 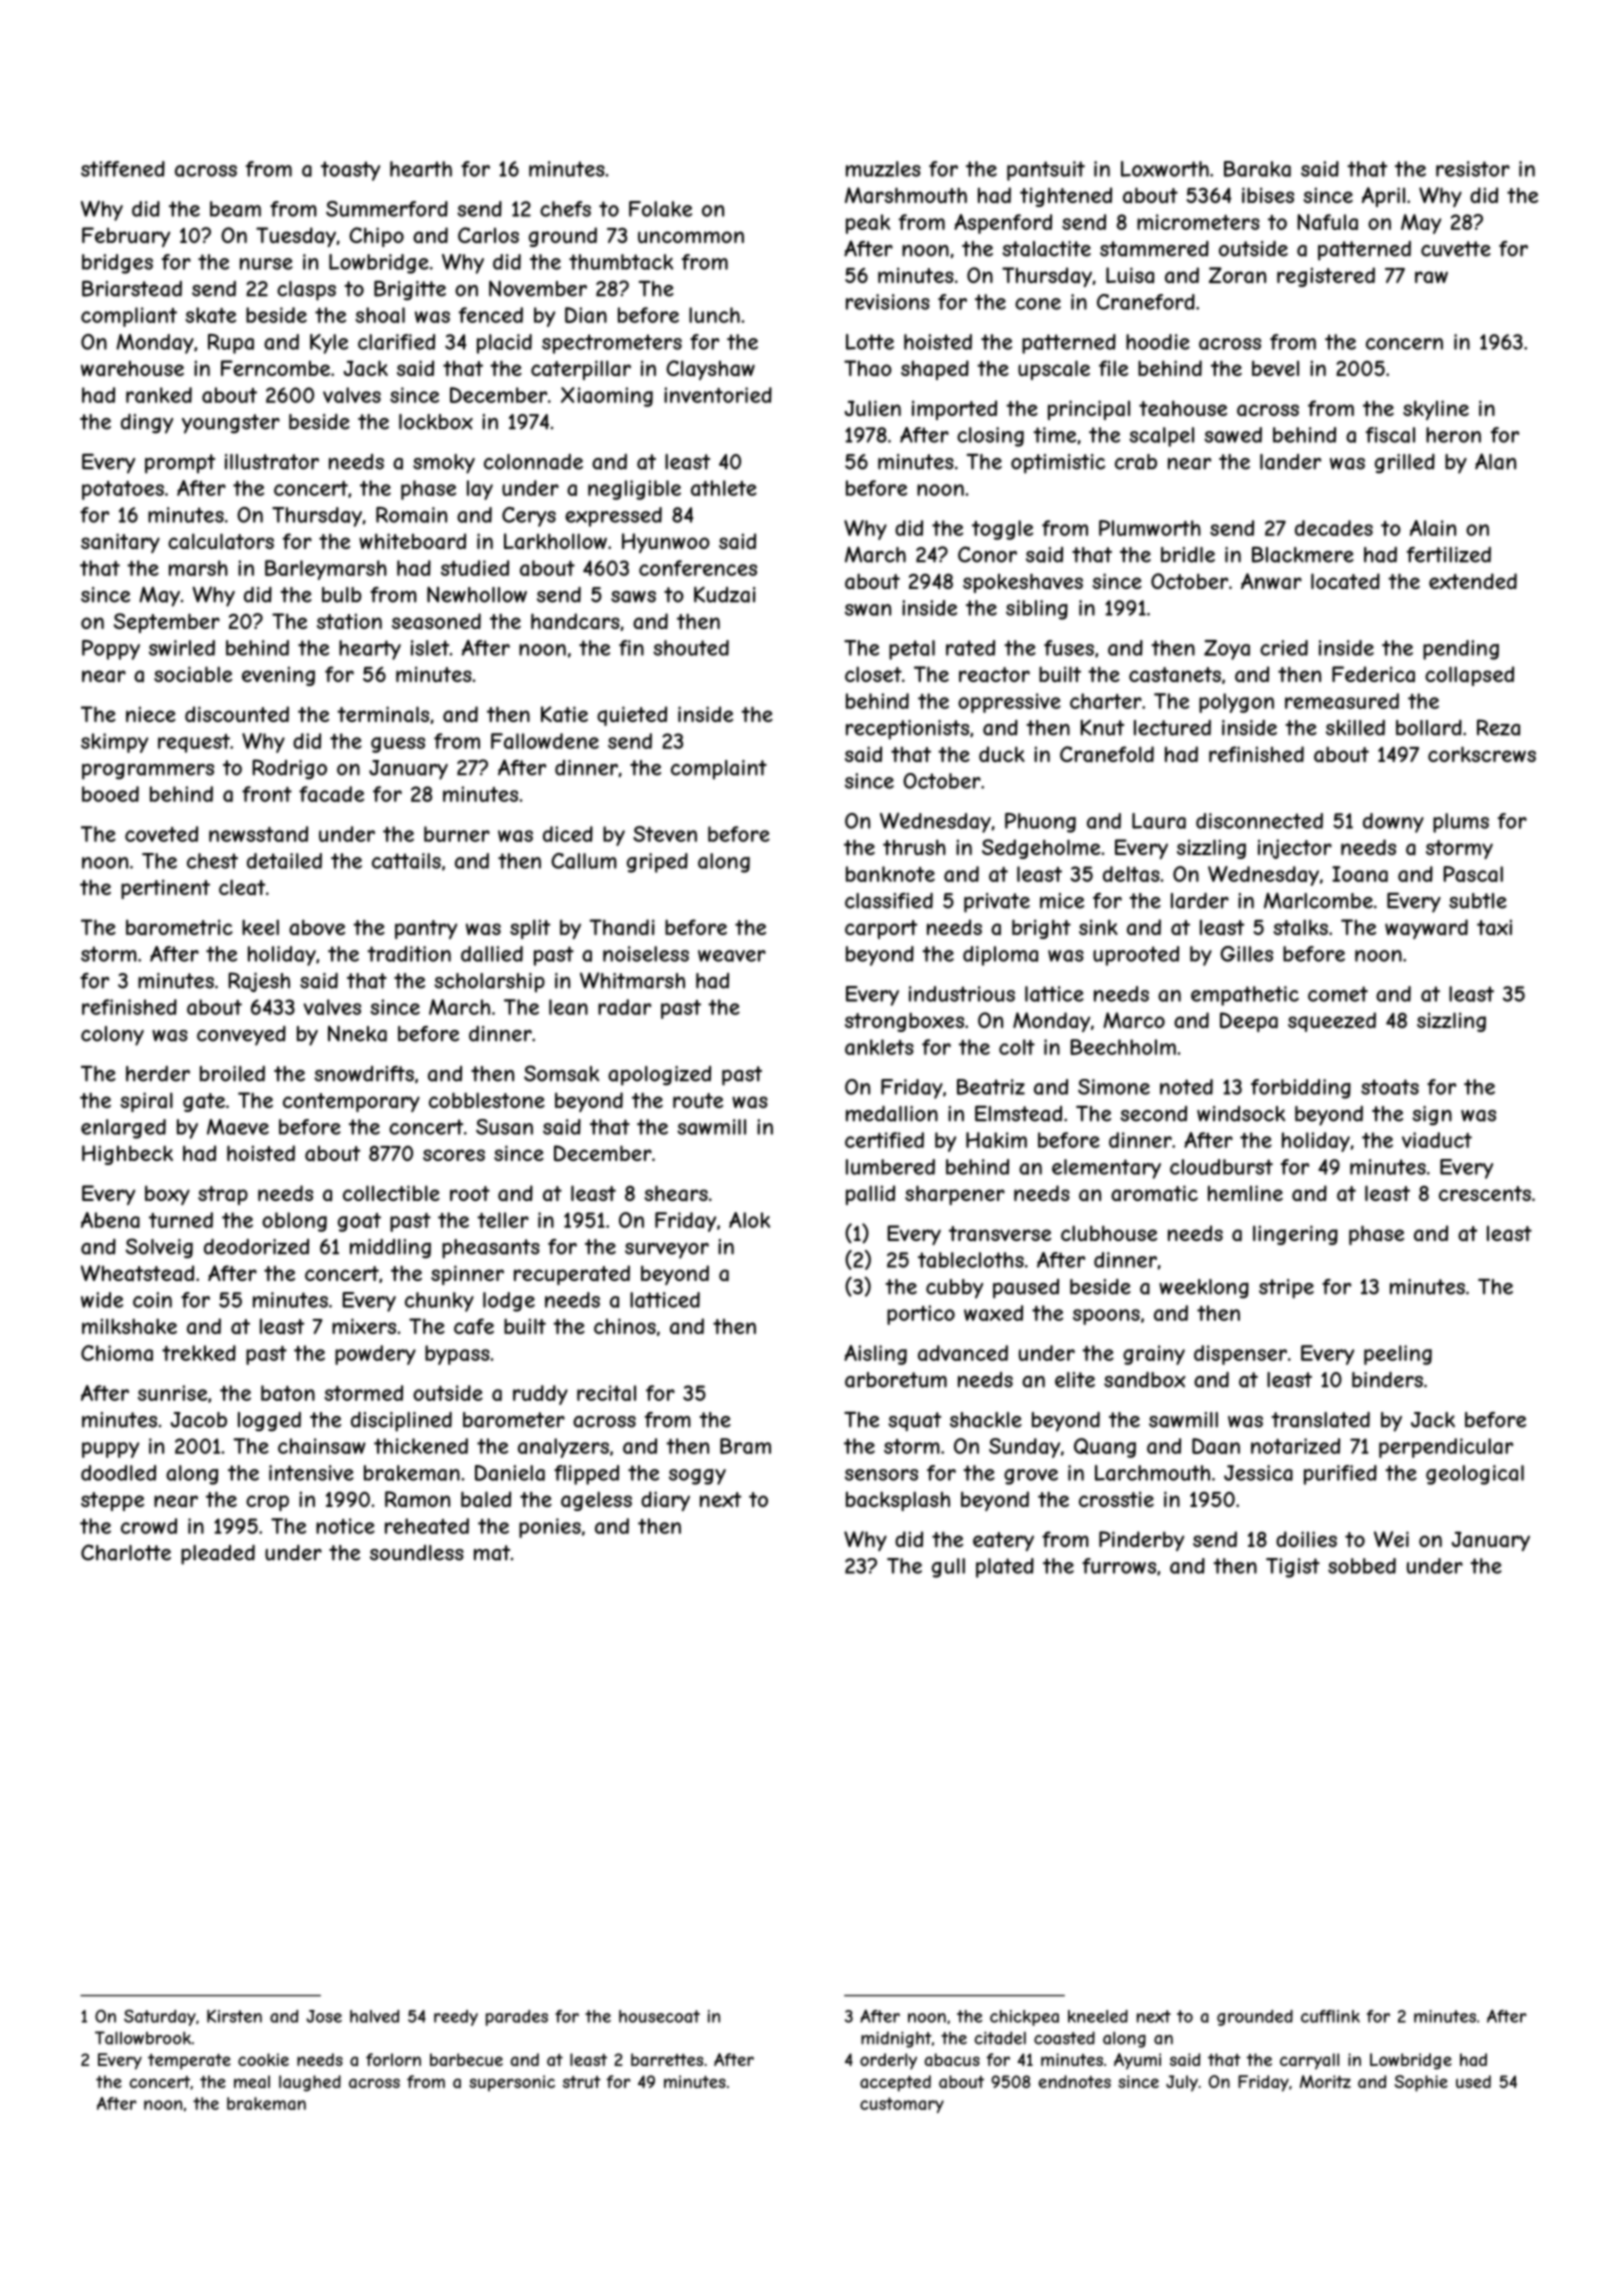 What do you see at coordinates (160, 2017) in the screenshot?
I see `Saturday` at bounding box center [160, 2017].
